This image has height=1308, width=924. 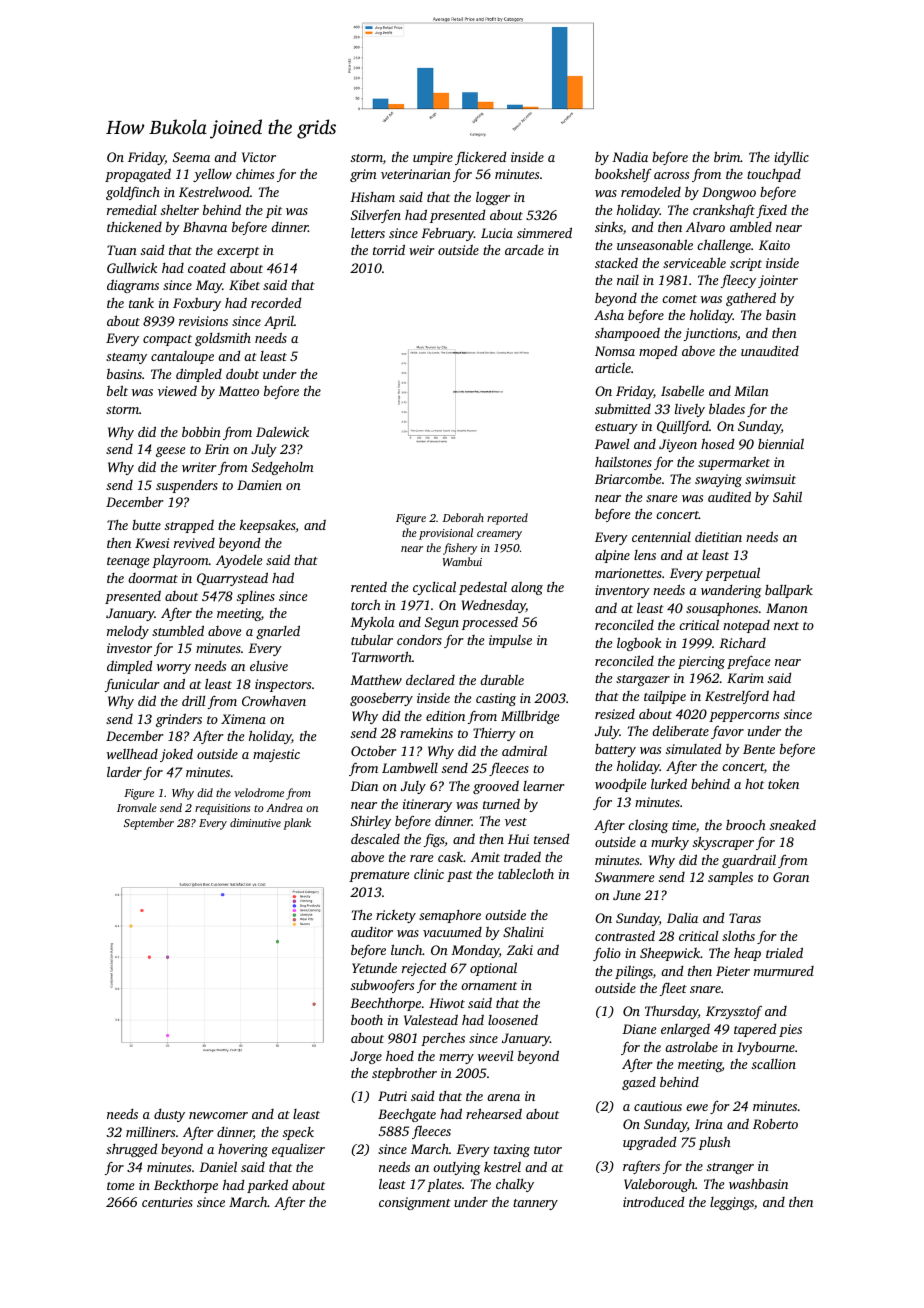 I want to click on shampooed, so click(x=627, y=334).
